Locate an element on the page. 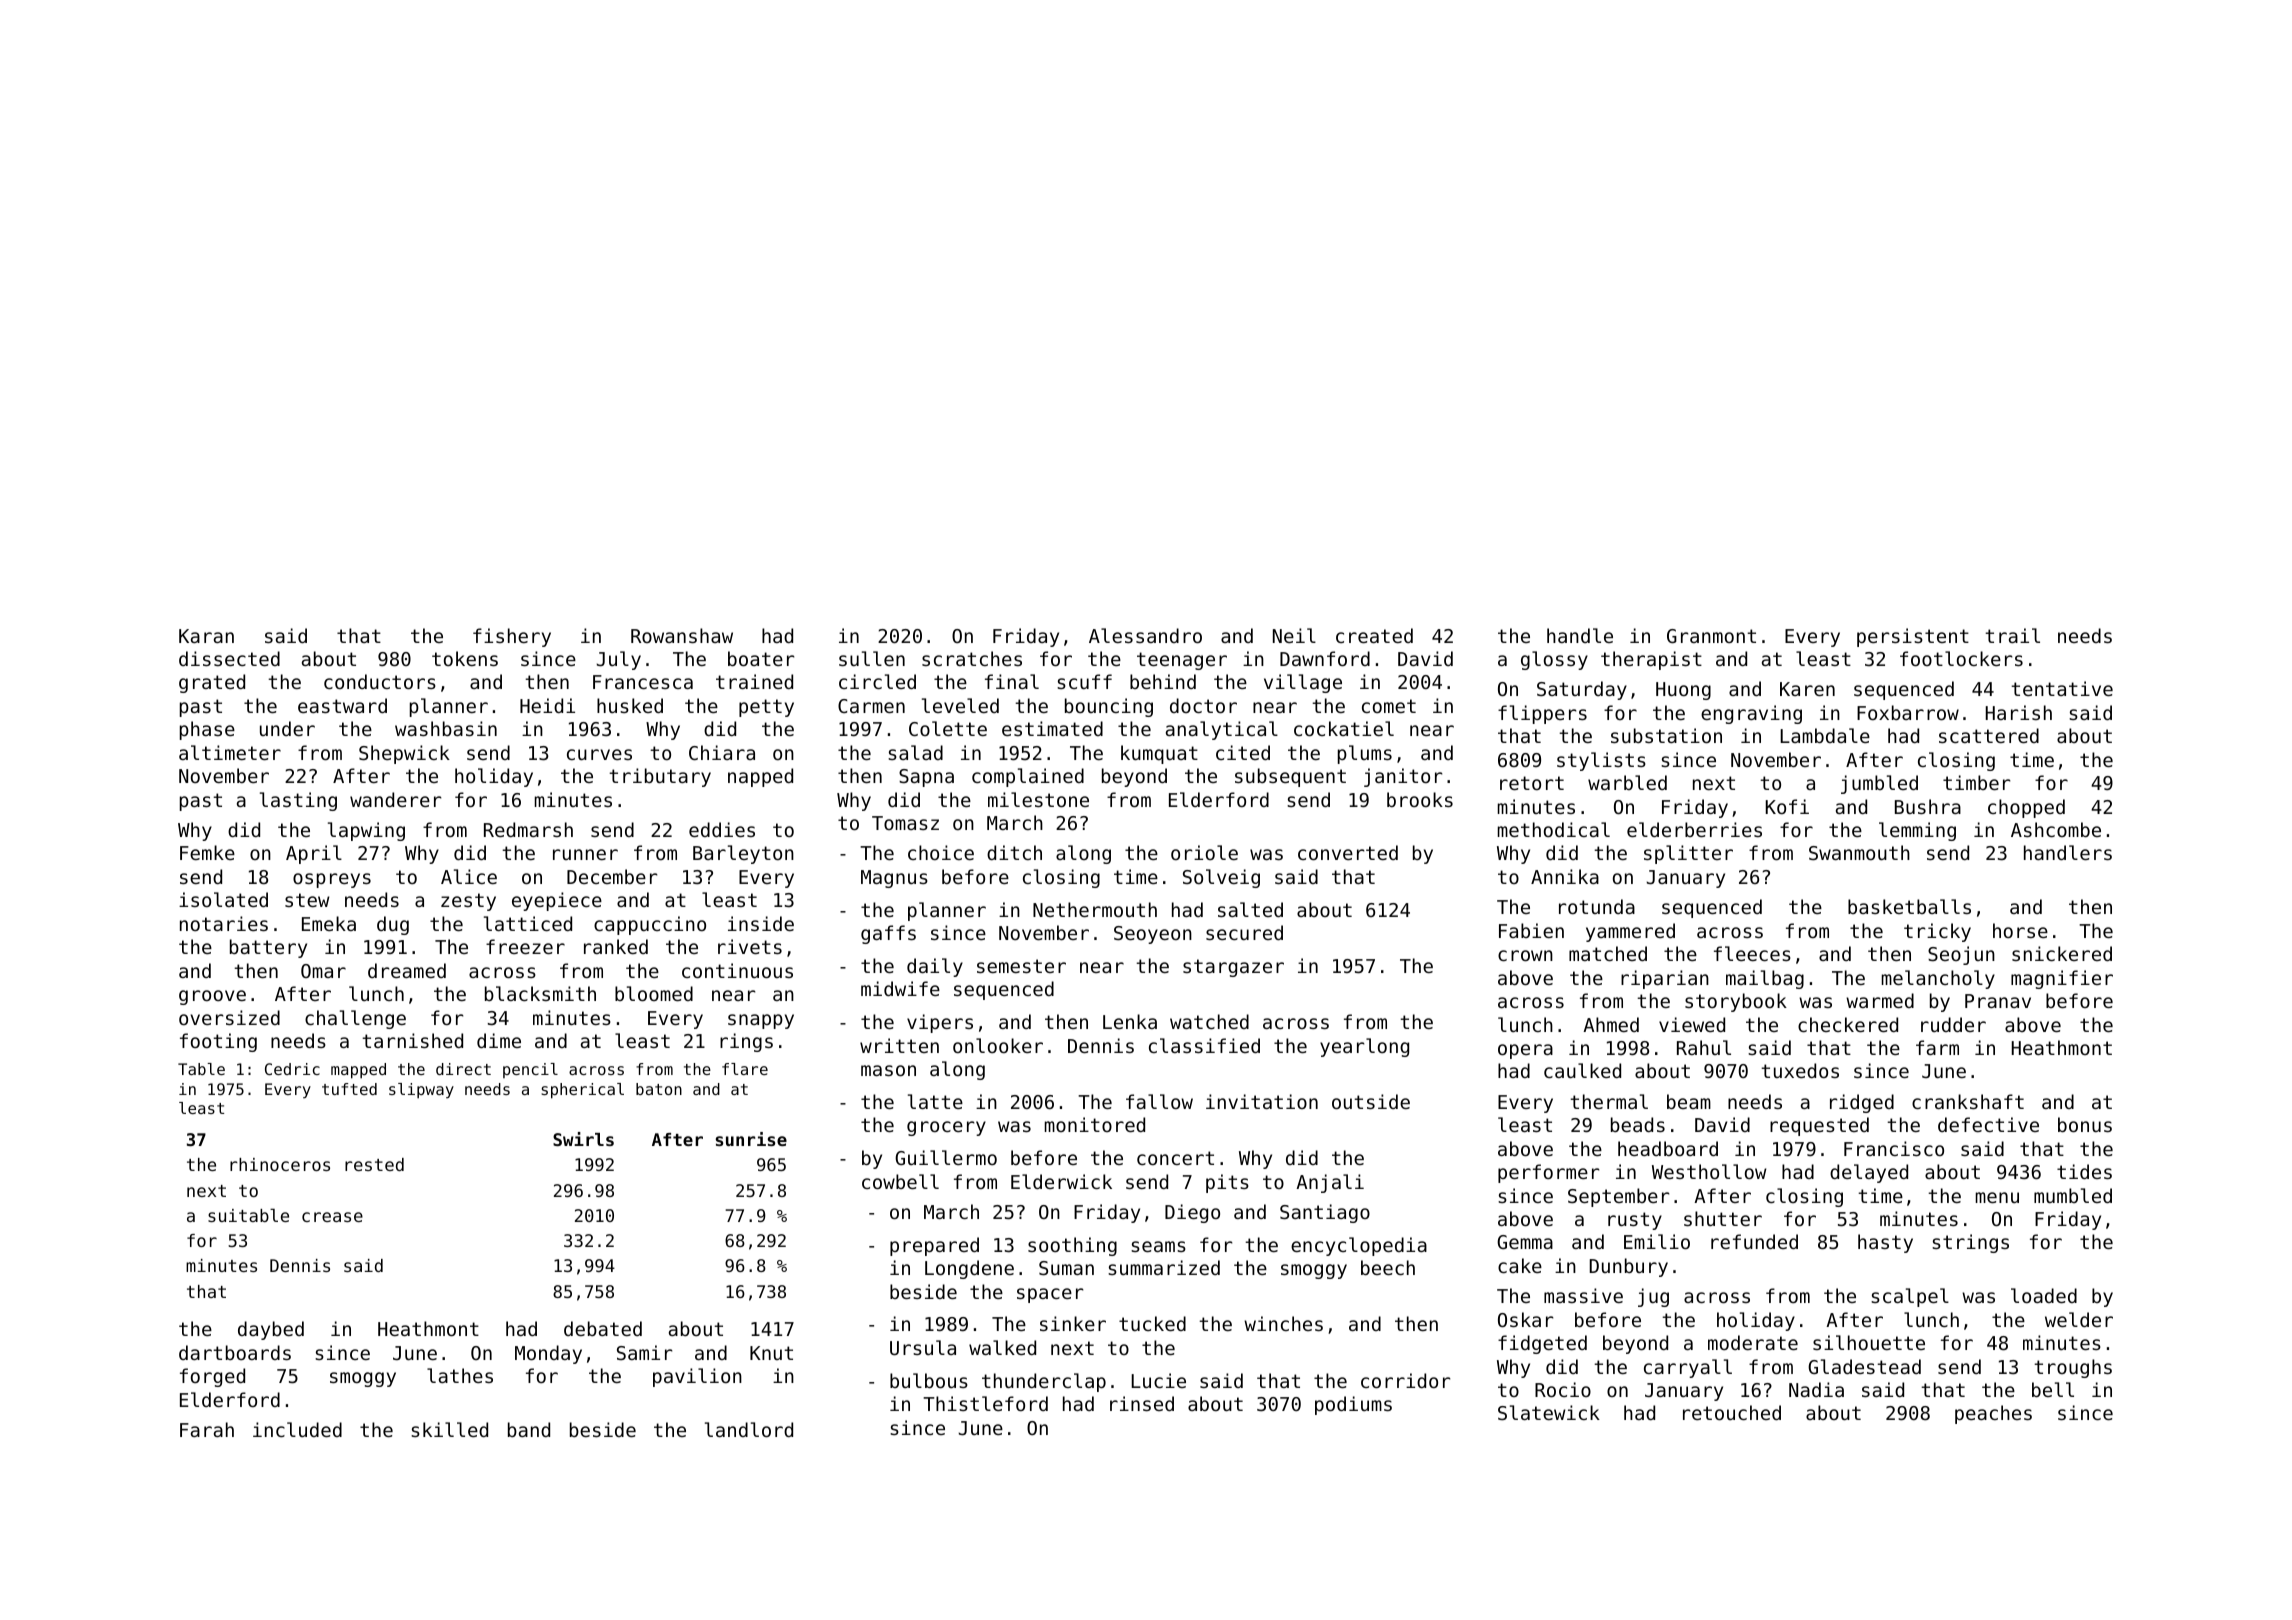 The height and width of the image is (1620, 2292). warbled is located at coordinates (1627, 782).
